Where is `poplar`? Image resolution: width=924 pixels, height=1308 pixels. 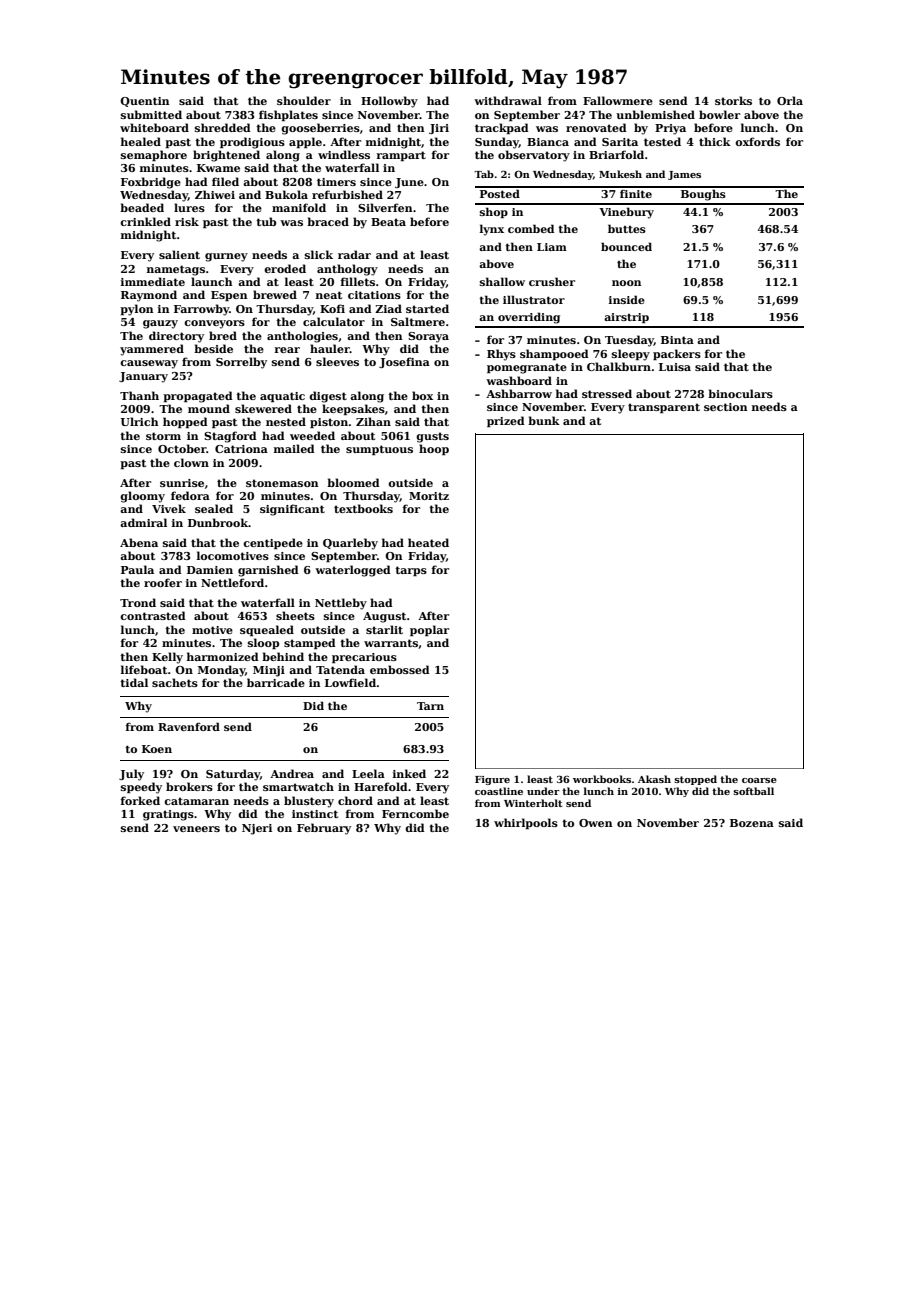 poplar is located at coordinates (429, 630).
